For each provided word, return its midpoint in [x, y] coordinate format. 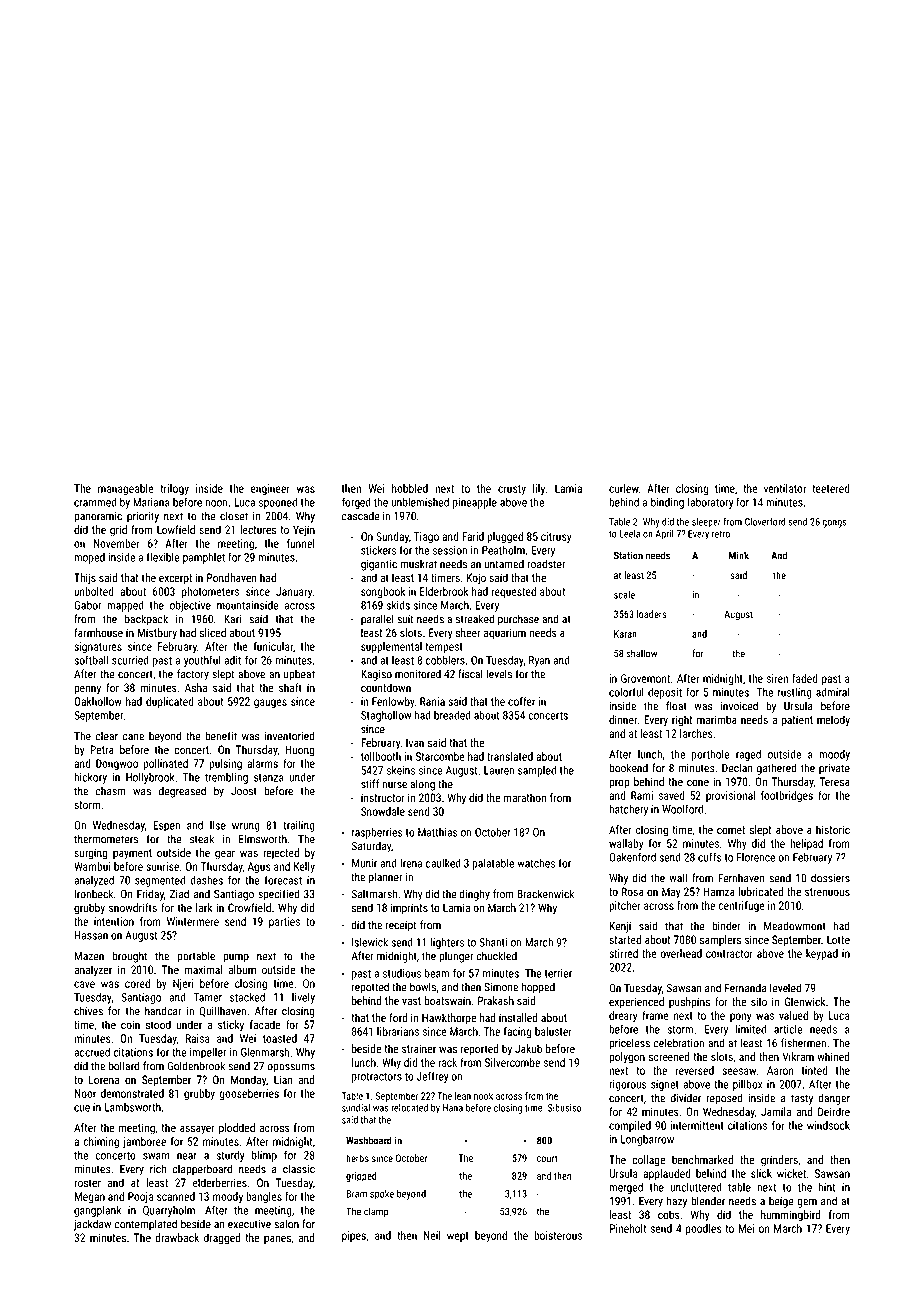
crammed [95, 502]
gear [225, 855]
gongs [834, 524]
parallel [377, 620]
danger [834, 1099]
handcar [163, 1011]
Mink [739, 555]
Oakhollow [98, 701]
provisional [730, 796]
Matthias [438, 832]
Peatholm [503, 550]
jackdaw [92, 1225]
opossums [291, 1068]
